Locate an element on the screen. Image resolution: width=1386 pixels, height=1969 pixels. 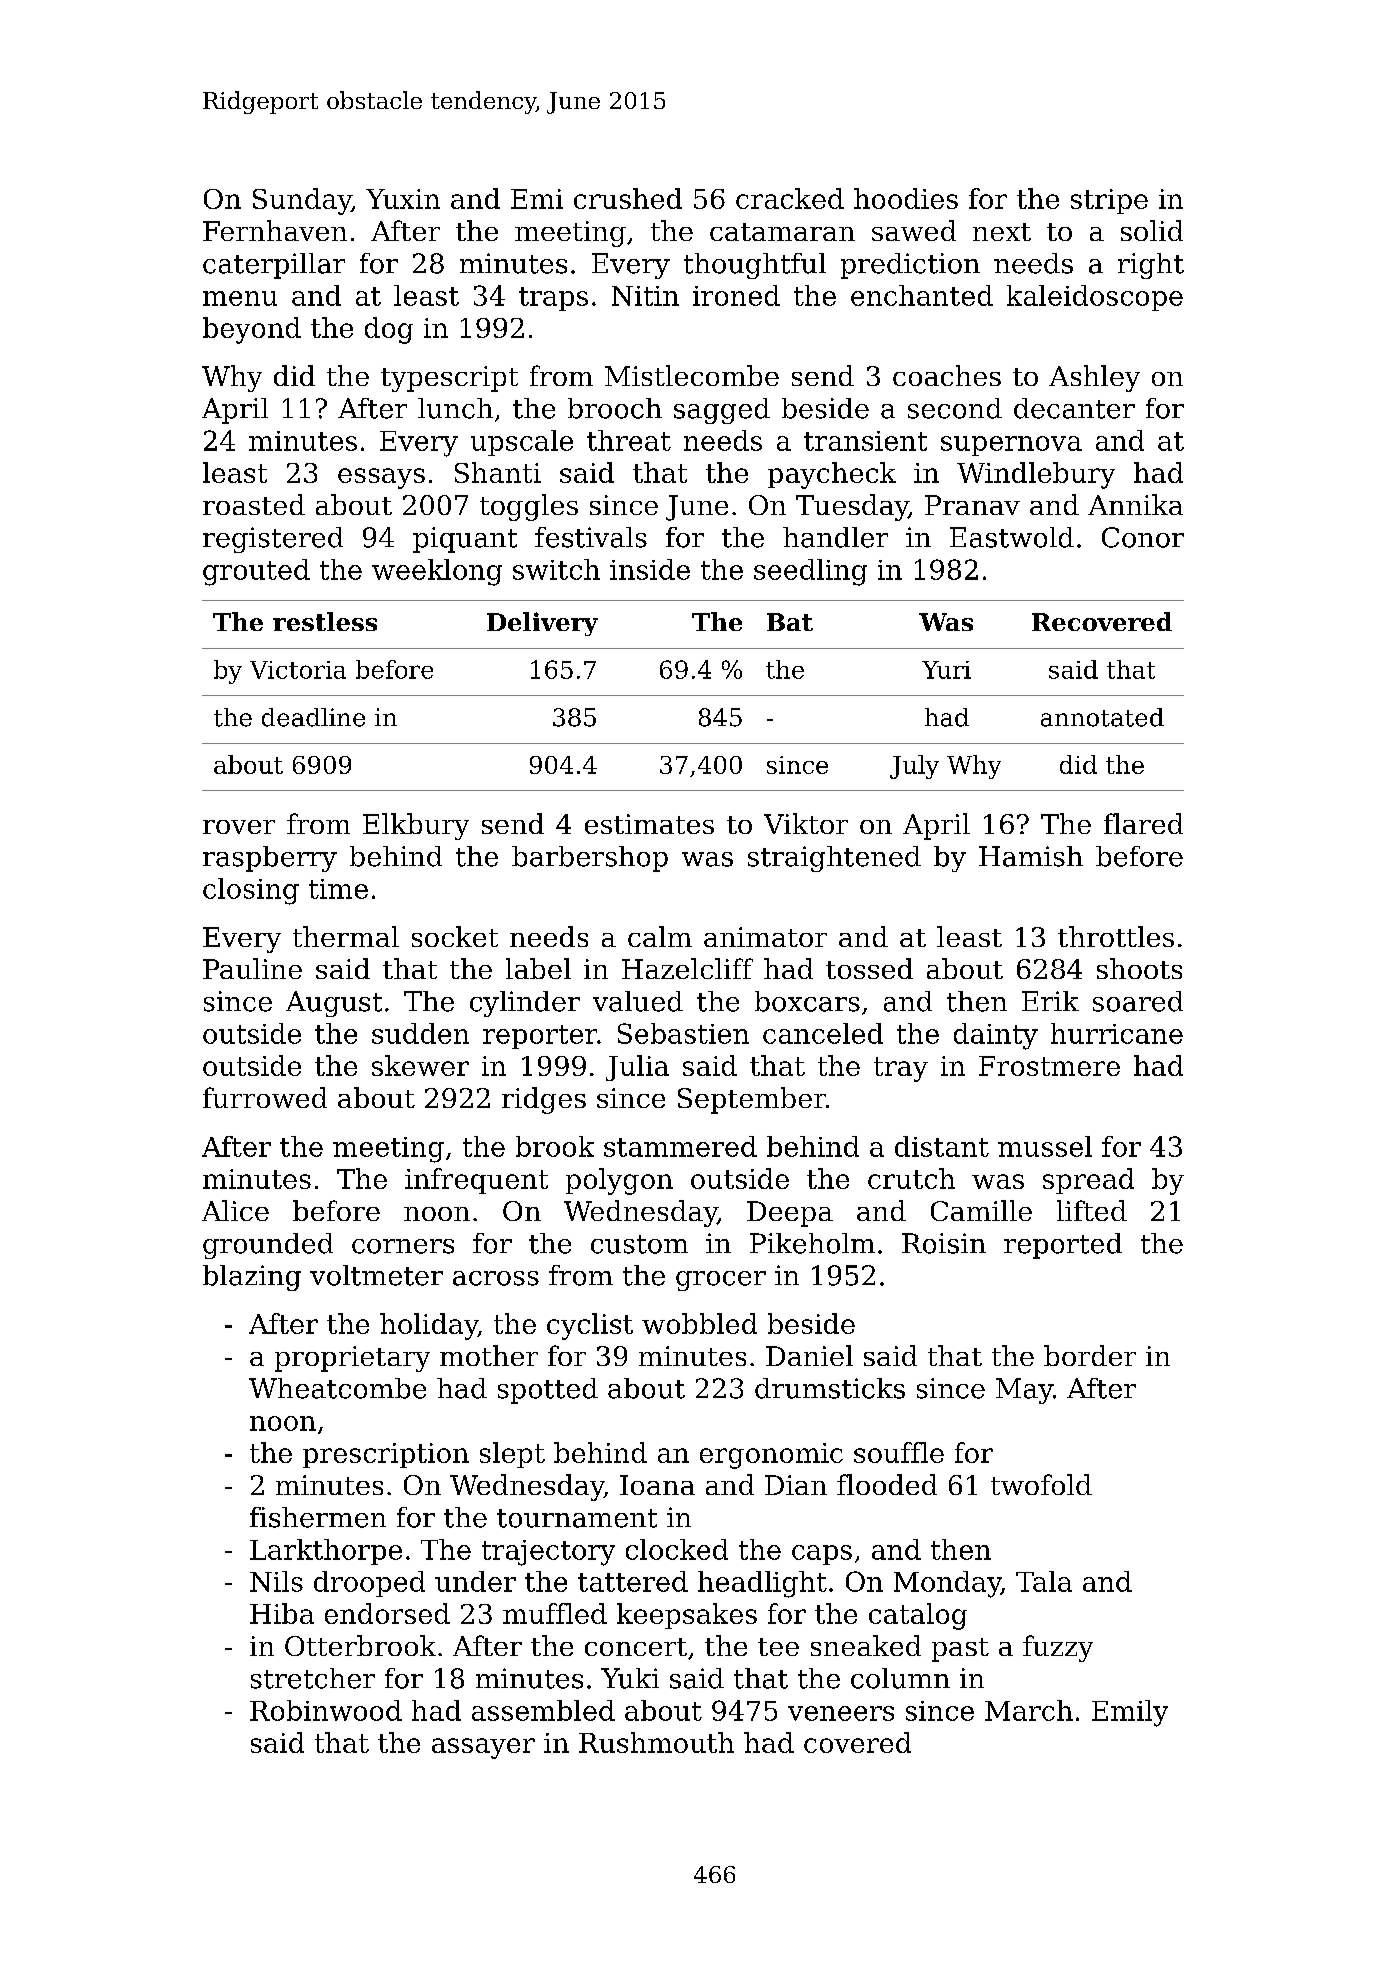
restless is located at coordinates (325, 621).
